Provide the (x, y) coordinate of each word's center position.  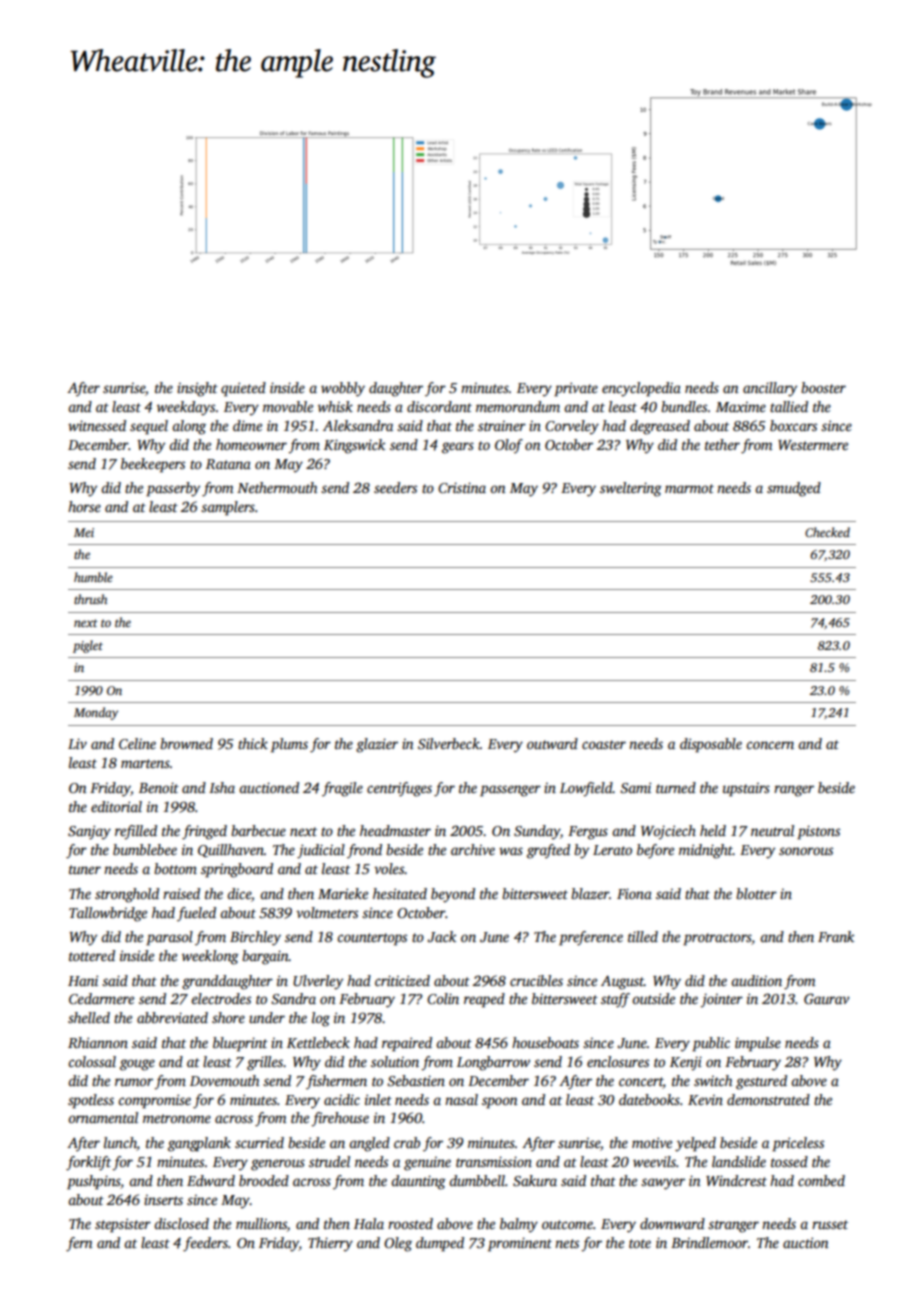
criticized (402, 980)
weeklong (210, 957)
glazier (377, 745)
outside (653, 998)
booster (823, 387)
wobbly (343, 389)
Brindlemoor (709, 1242)
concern (770, 745)
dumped (440, 1244)
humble (93, 577)
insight (197, 389)
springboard (237, 870)
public (711, 1044)
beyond (453, 895)
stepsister (123, 1225)
